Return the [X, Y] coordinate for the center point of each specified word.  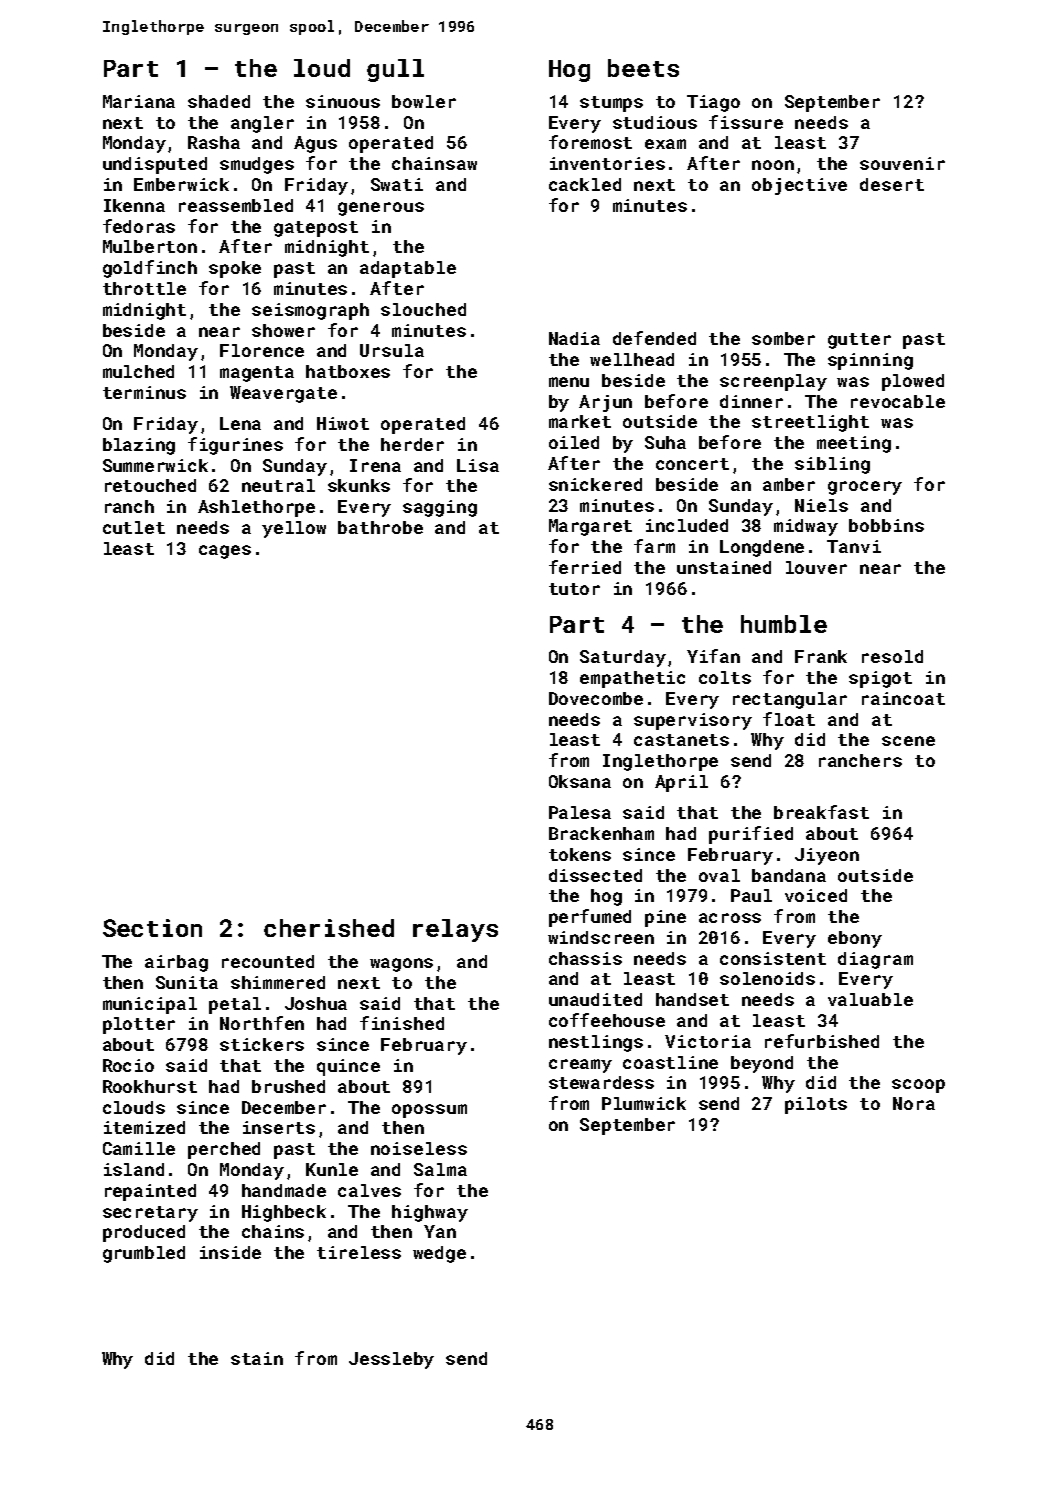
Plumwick [644, 1103]
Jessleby [391, 1360]
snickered [595, 484]
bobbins [886, 525]
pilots [816, 1105]
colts [725, 677]
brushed [288, 1086]
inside [230, 1252]
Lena [240, 423]
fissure [746, 122]
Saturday [623, 658]
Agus [315, 144]
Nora [914, 1103]
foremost [590, 142]
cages [225, 552]
